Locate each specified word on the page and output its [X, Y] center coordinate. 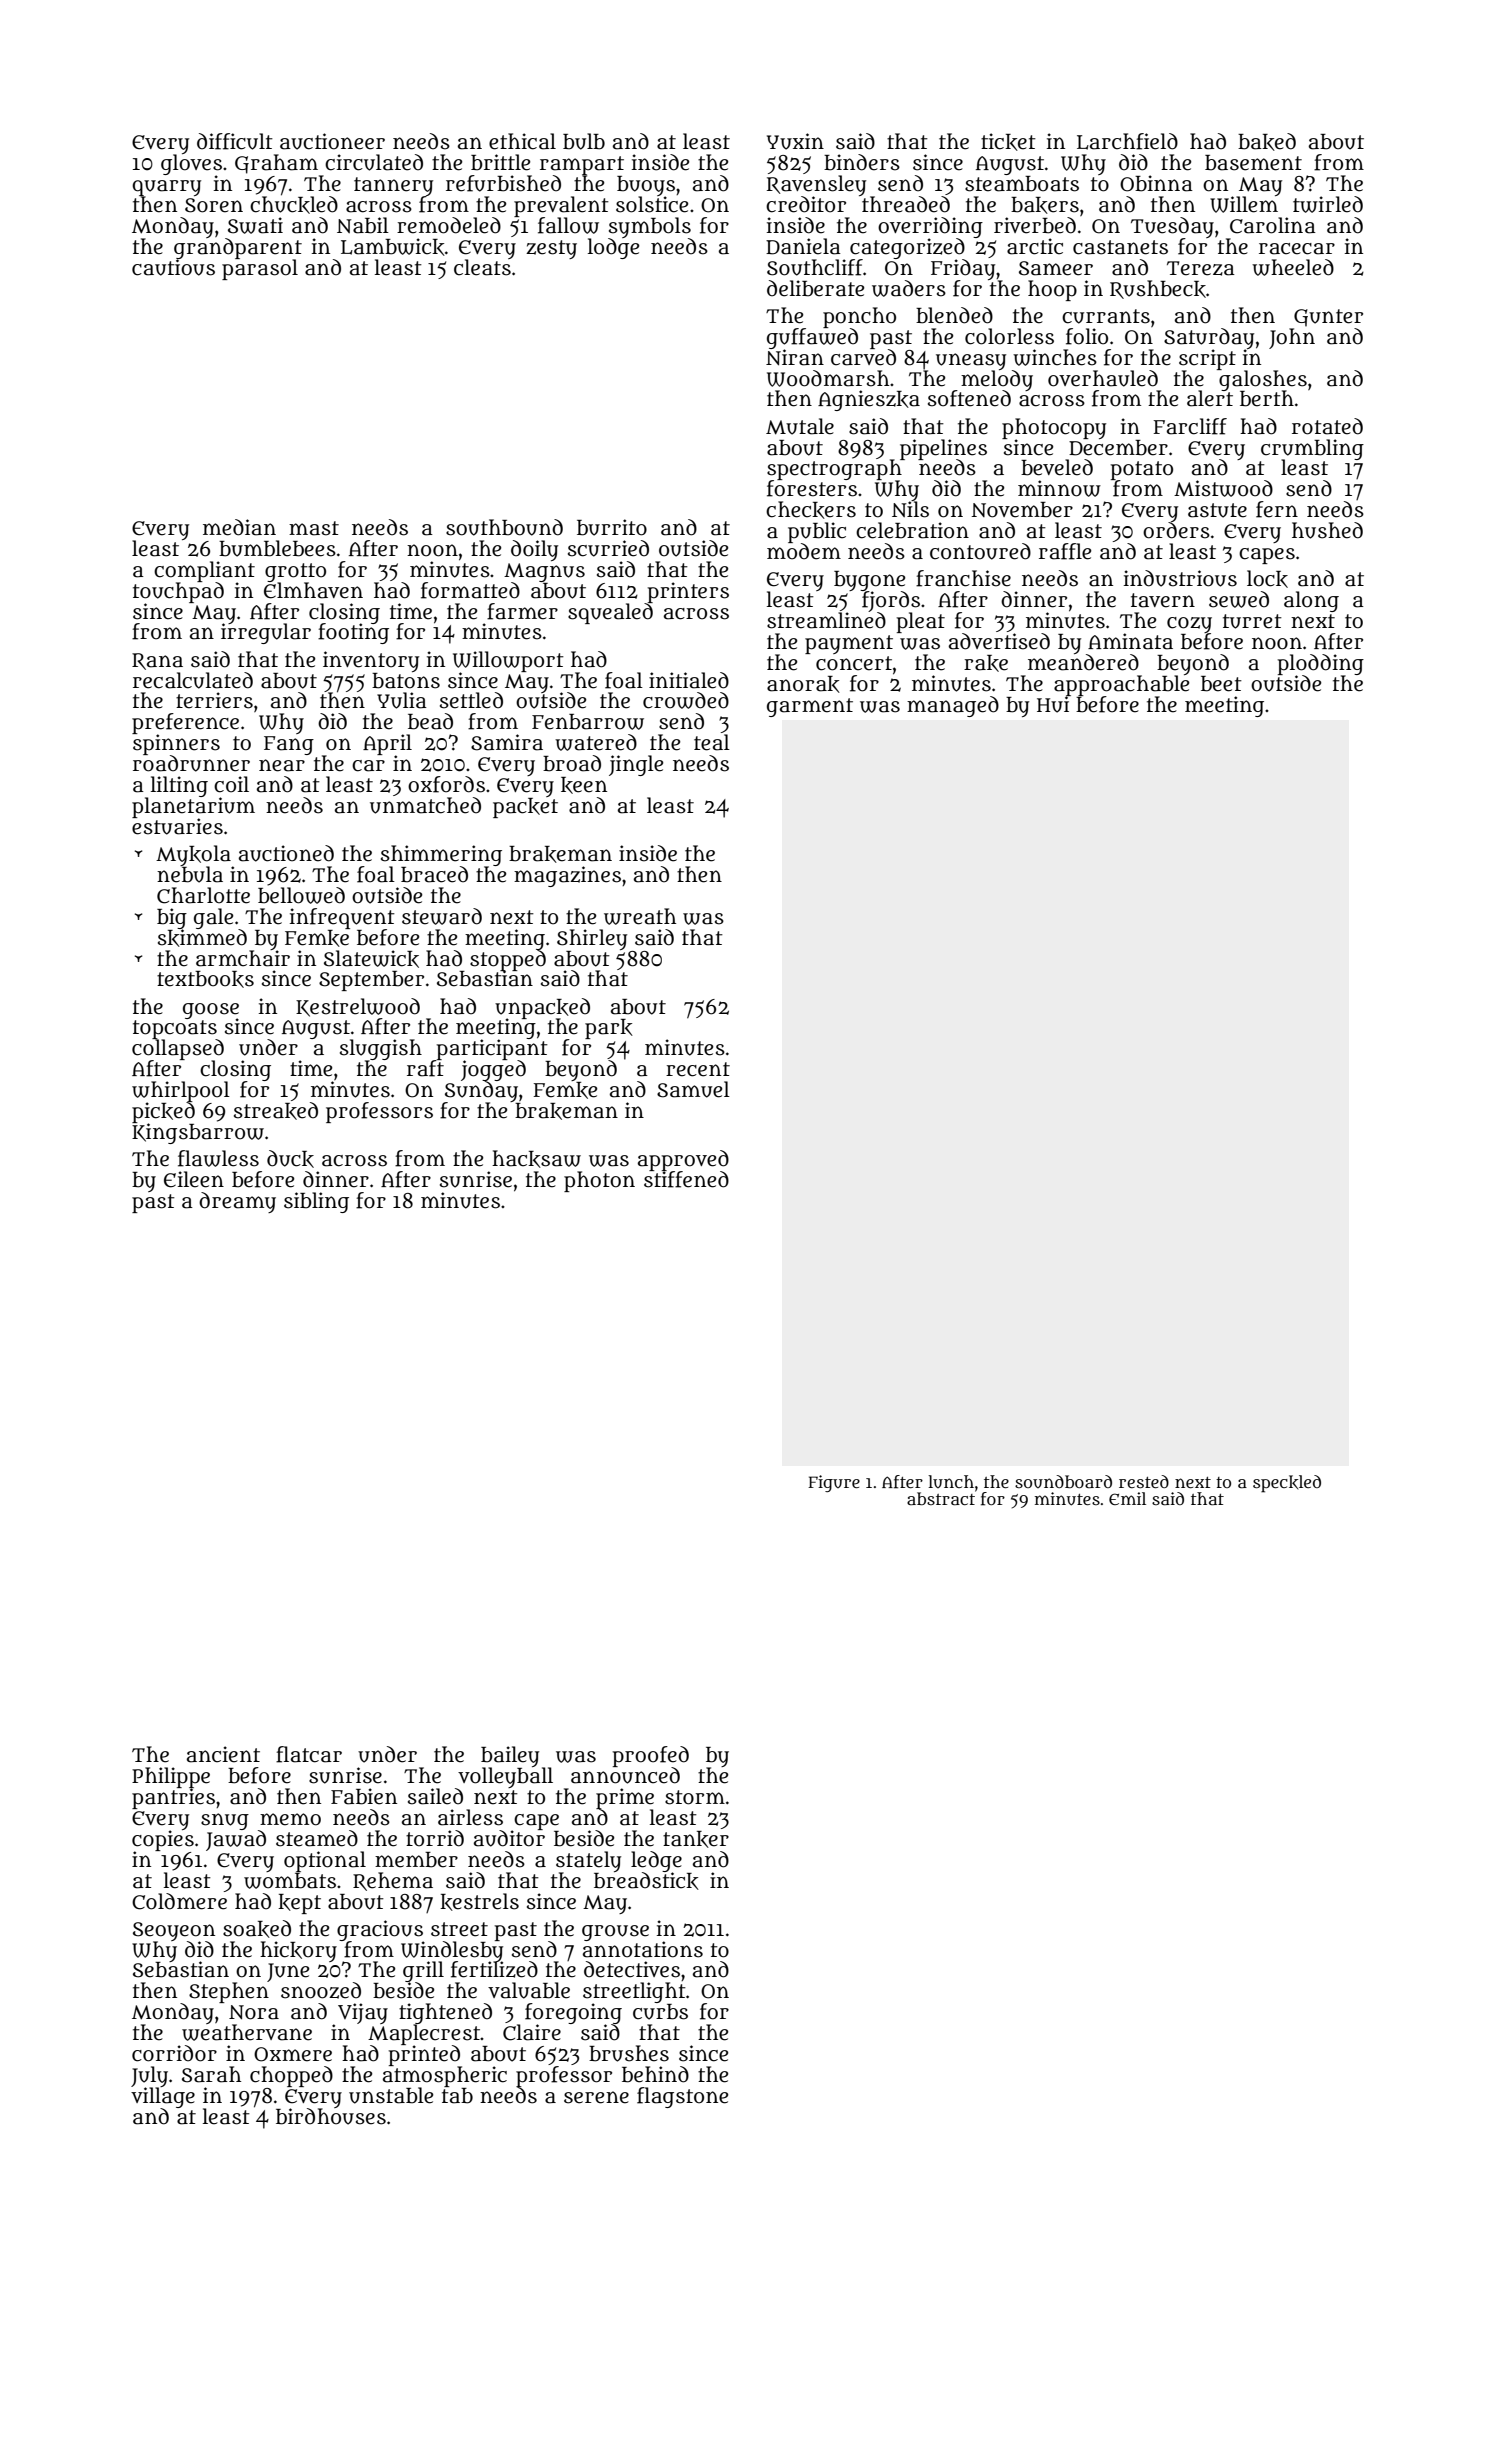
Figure [834, 1483]
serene [596, 2097]
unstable [391, 2095]
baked [1267, 142]
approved [683, 1160]
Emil [1127, 1498]
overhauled [1103, 378]
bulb [584, 141]
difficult [235, 141]
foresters [812, 488]
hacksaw [536, 1159]
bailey [510, 1757]
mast [314, 528]
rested [1144, 1481]
